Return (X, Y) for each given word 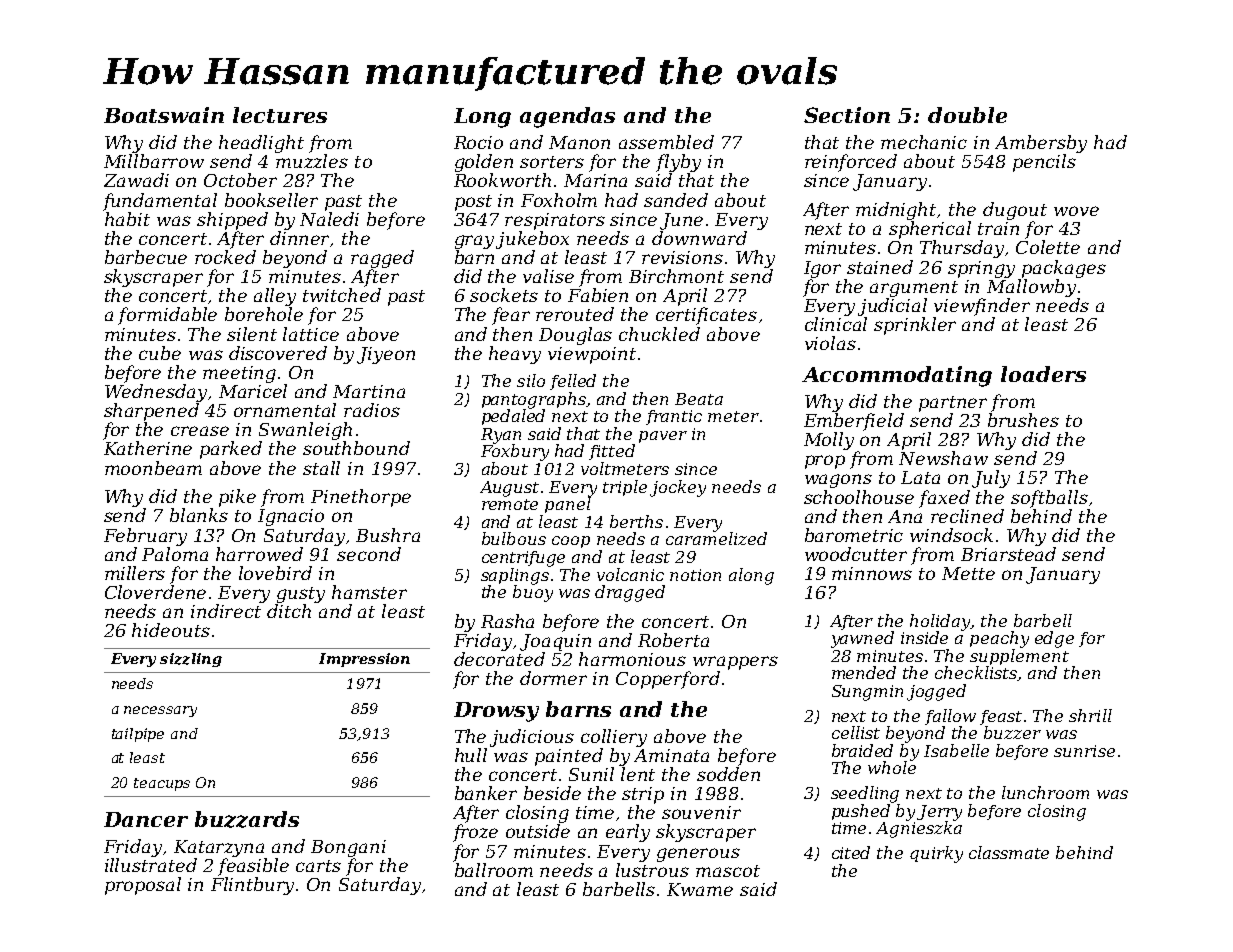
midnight (896, 211)
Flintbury (252, 886)
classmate (1009, 852)
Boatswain (164, 115)
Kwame (700, 889)
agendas (567, 117)
